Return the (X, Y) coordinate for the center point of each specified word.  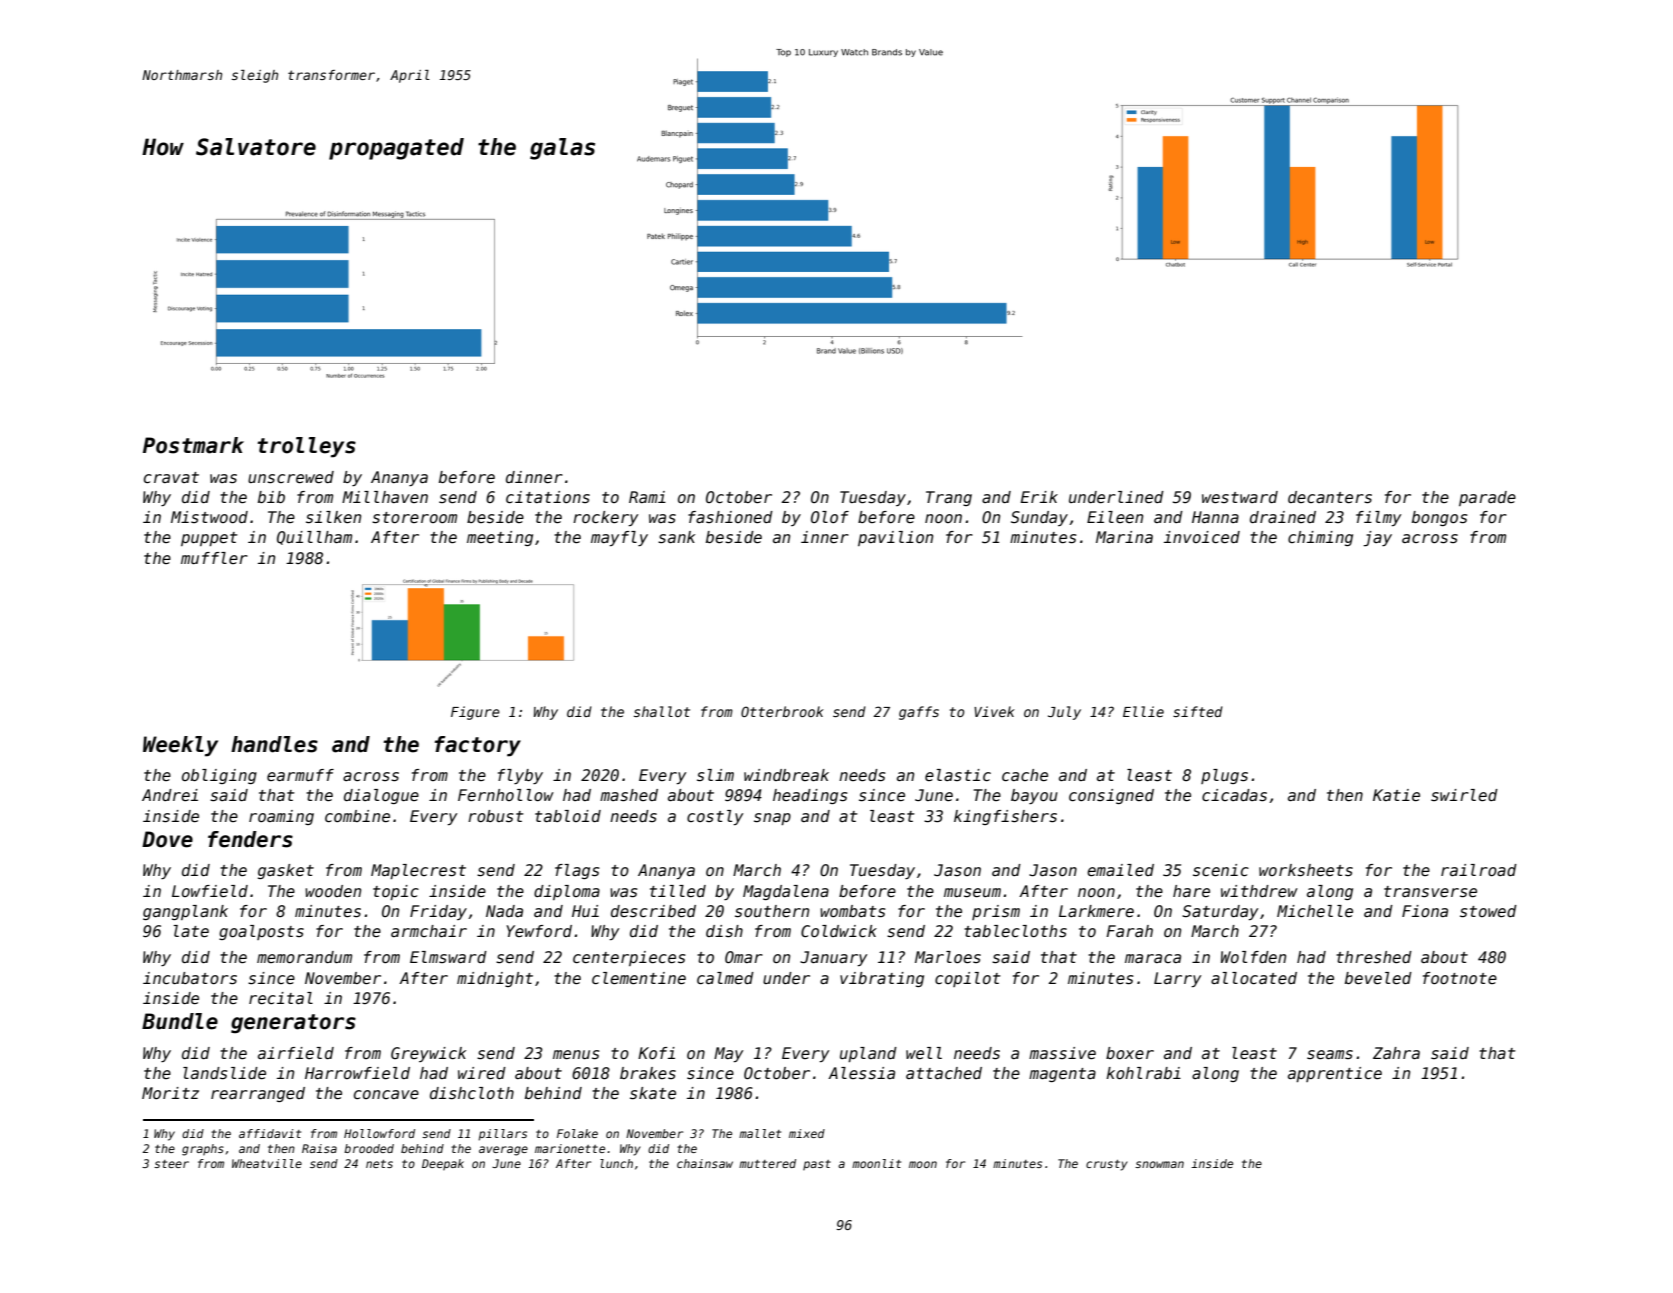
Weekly (180, 746)
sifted (1198, 711)
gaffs (919, 713)
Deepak (443, 1165)
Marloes (948, 957)
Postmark (193, 445)
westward (1240, 497)
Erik (1039, 497)
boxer (1130, 1053)
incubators (190, 978)
